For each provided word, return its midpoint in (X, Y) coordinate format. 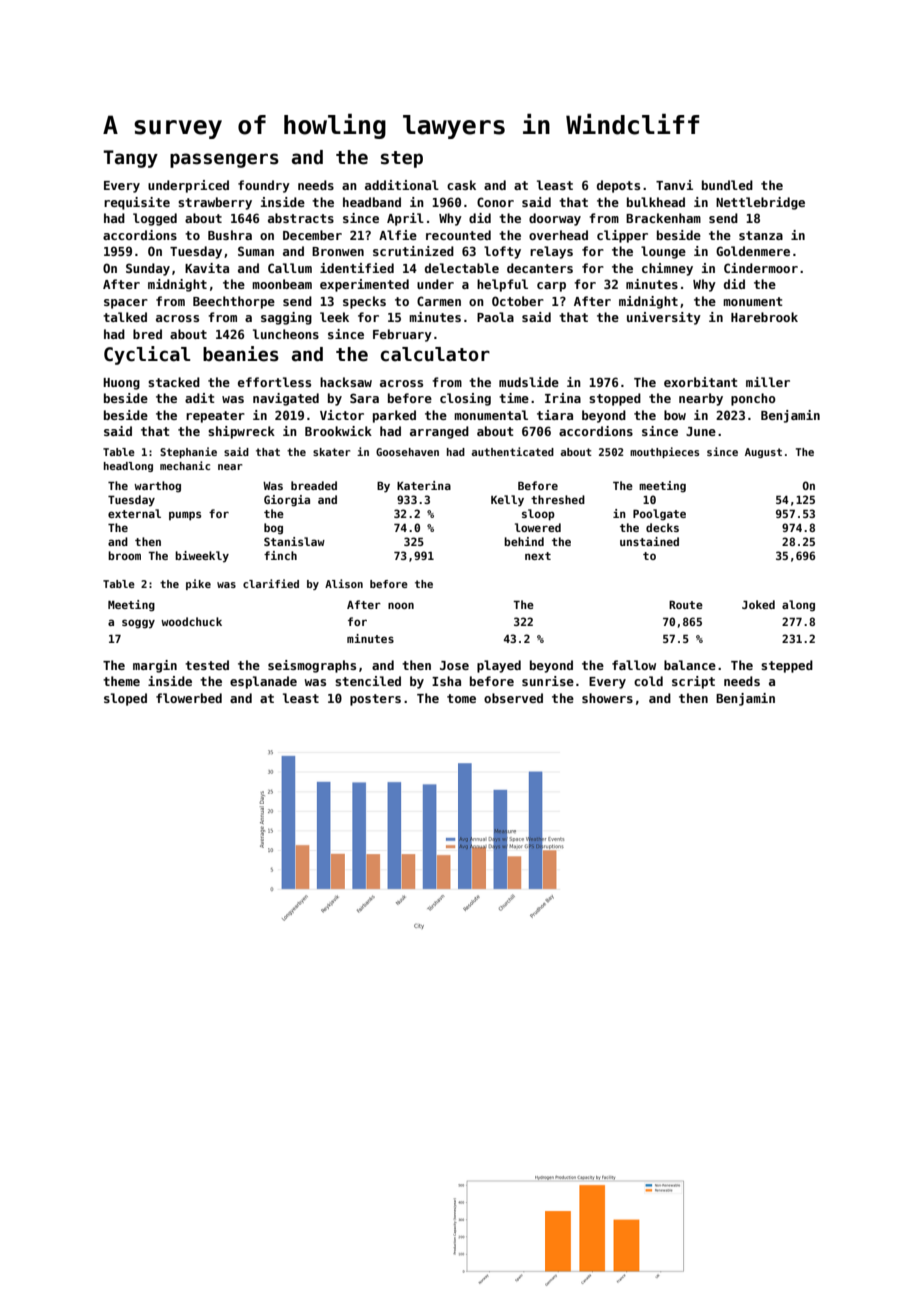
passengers (224, 160)
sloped (125, 699)
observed (513, 698)
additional (402, 185)
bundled (727, 185)
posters (375, 700)
